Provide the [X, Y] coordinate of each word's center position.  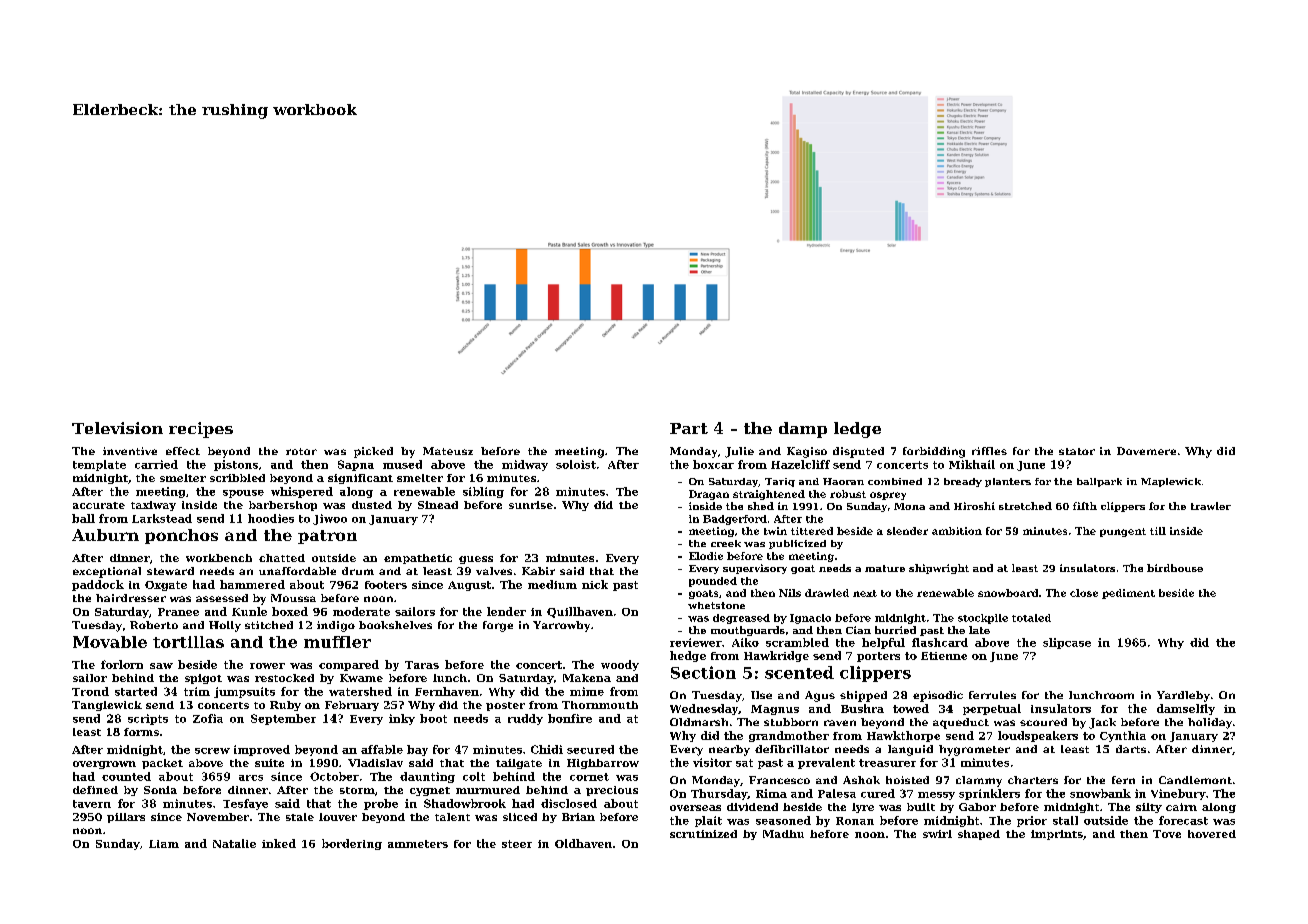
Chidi [547, 749]
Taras [422, 665]
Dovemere [1146, 451]
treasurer [887, 763]
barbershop [283, 506]
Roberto [154, 625]
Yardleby [1183, 696]
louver [338, 817]
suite [269, 763]
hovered [1212, 834]
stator [1077, 451]
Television [117, 428]
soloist [576, 464]
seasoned [783, 820]
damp [803, 430]
